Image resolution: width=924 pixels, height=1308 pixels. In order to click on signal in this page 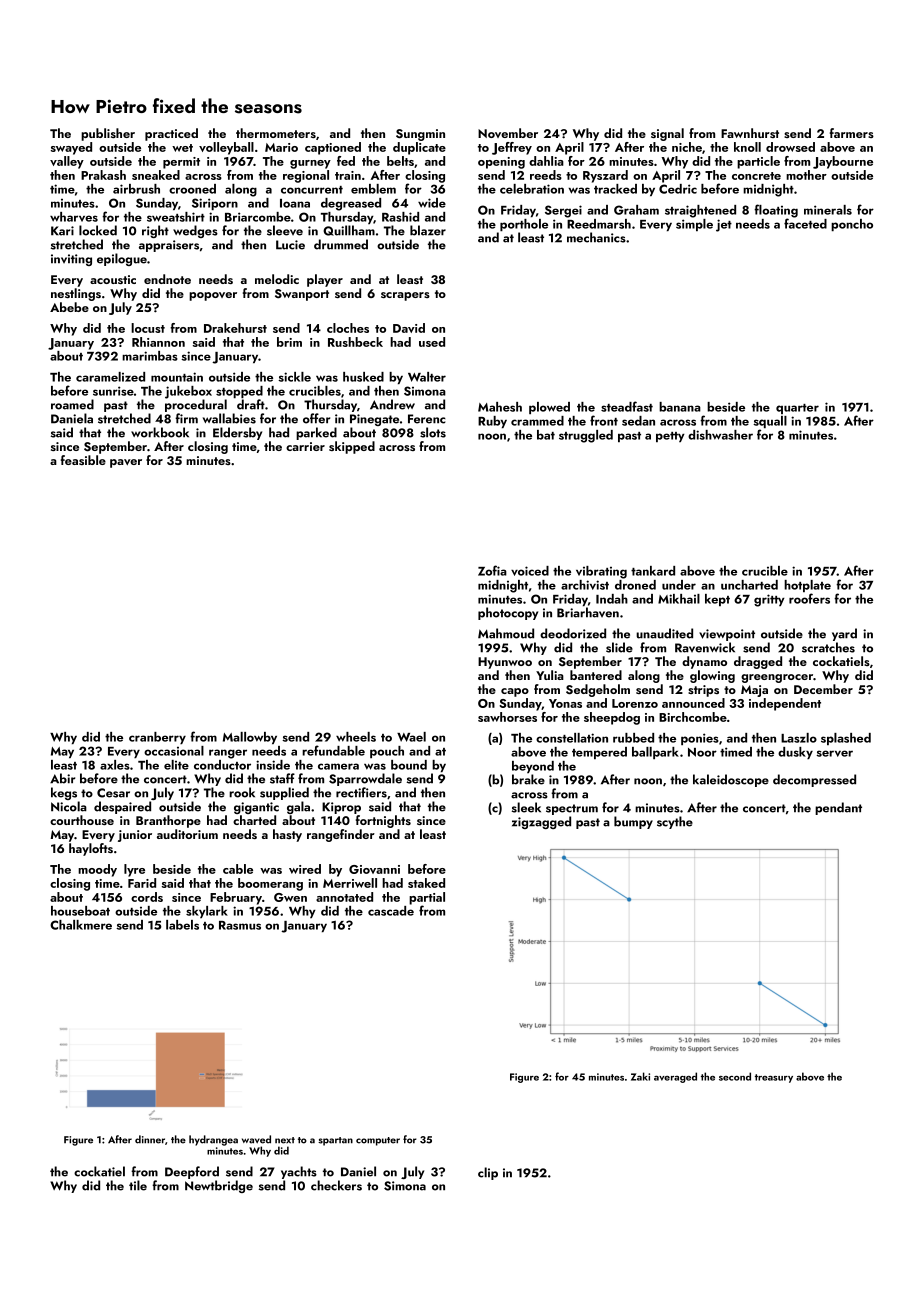, I will do `click(667, 134)`.
